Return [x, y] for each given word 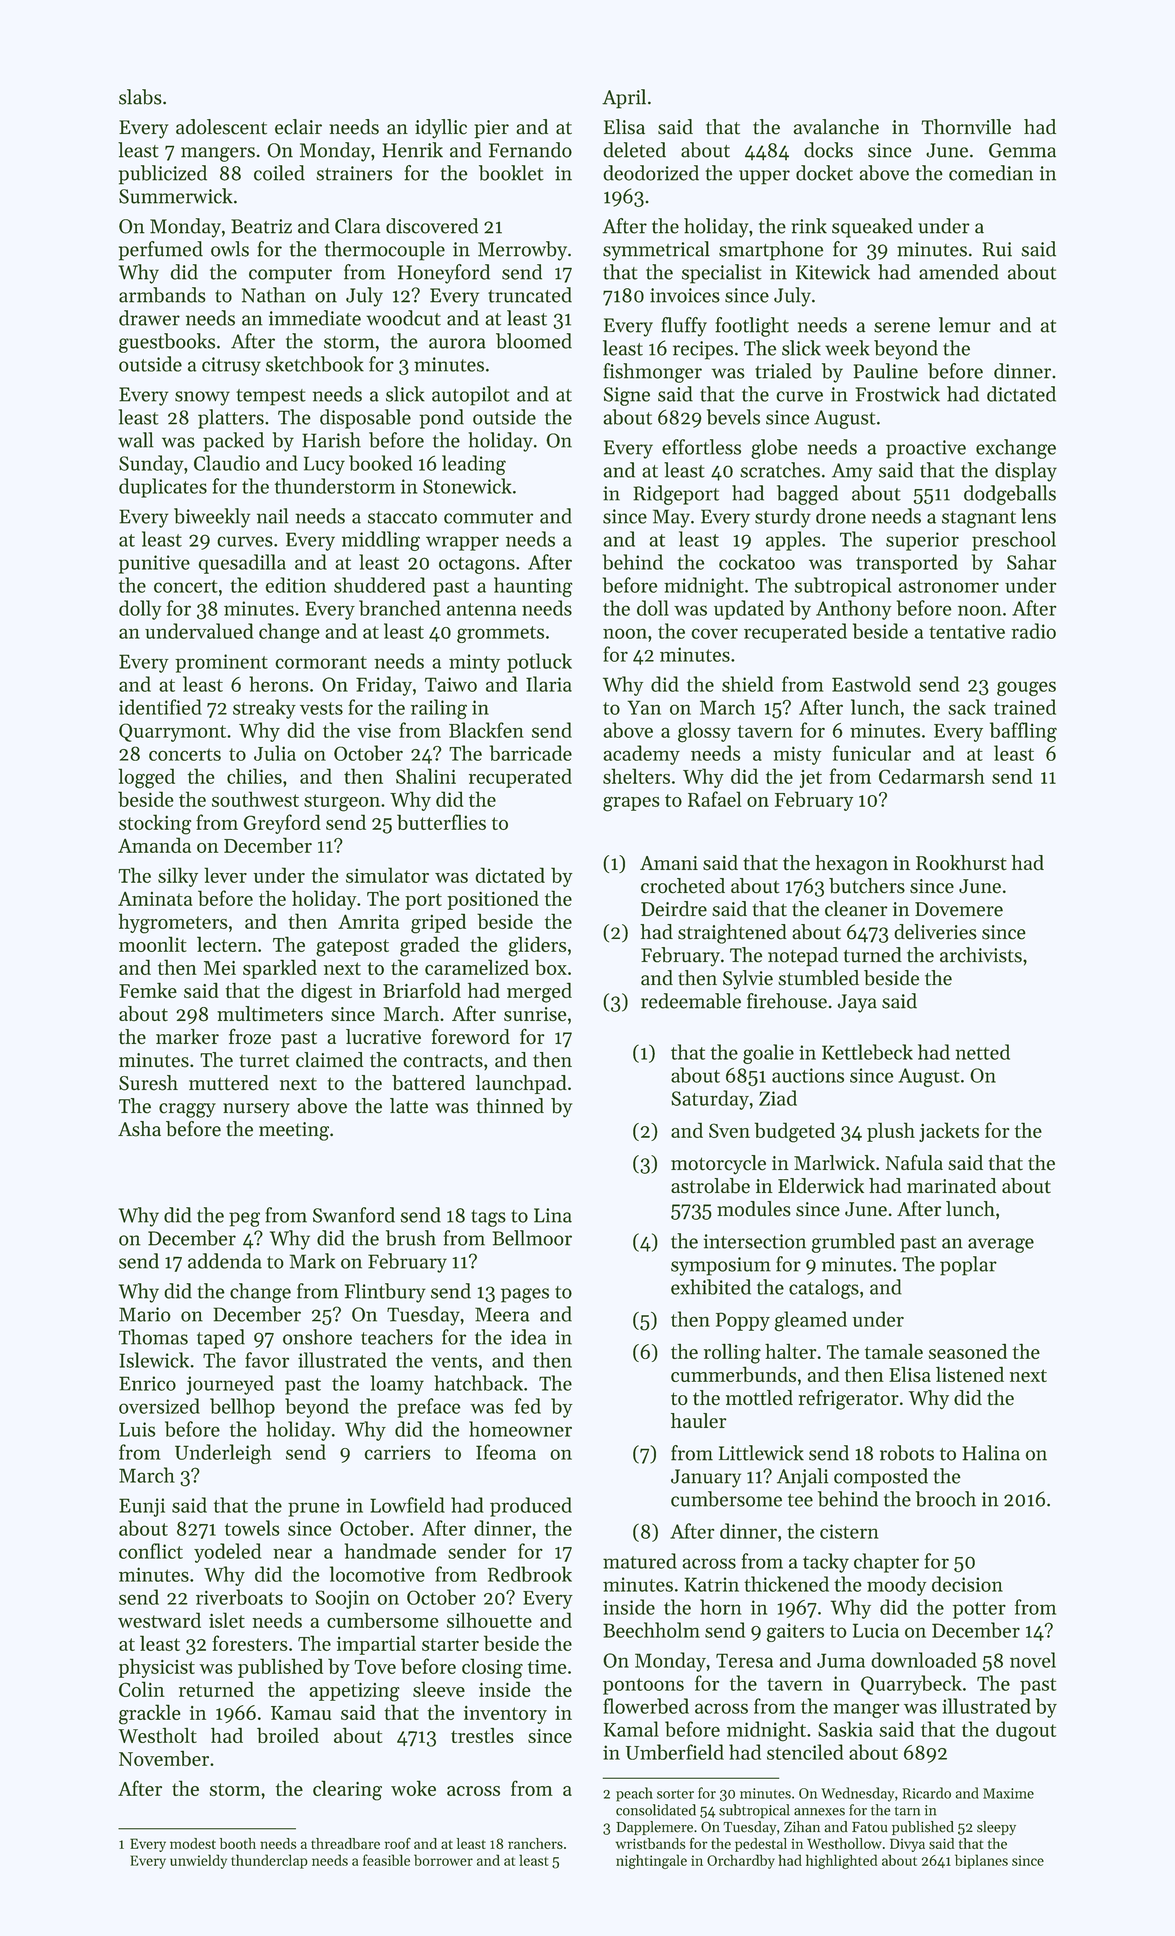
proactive [926, 449]
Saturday [710, 1100]
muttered [229, 1083]
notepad [803, 957]
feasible [386, 1860]
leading [474, 465]
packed [233, 442]
